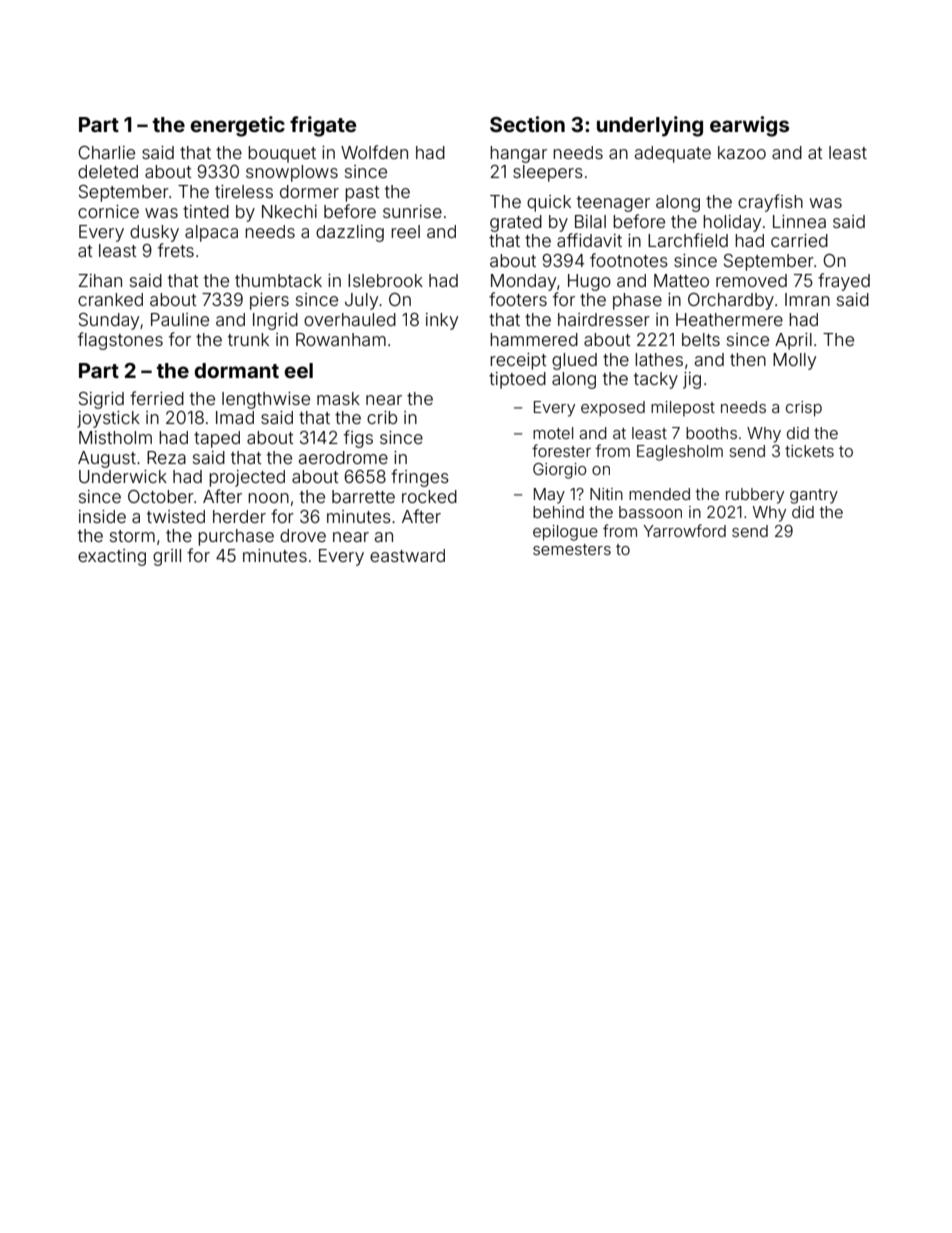 Image resolution: width=952 pixels, height=1233 pixels. What do you see at coordinates (420, 478) in the image?
I see `fringes` at bounding box center [420, 478].
